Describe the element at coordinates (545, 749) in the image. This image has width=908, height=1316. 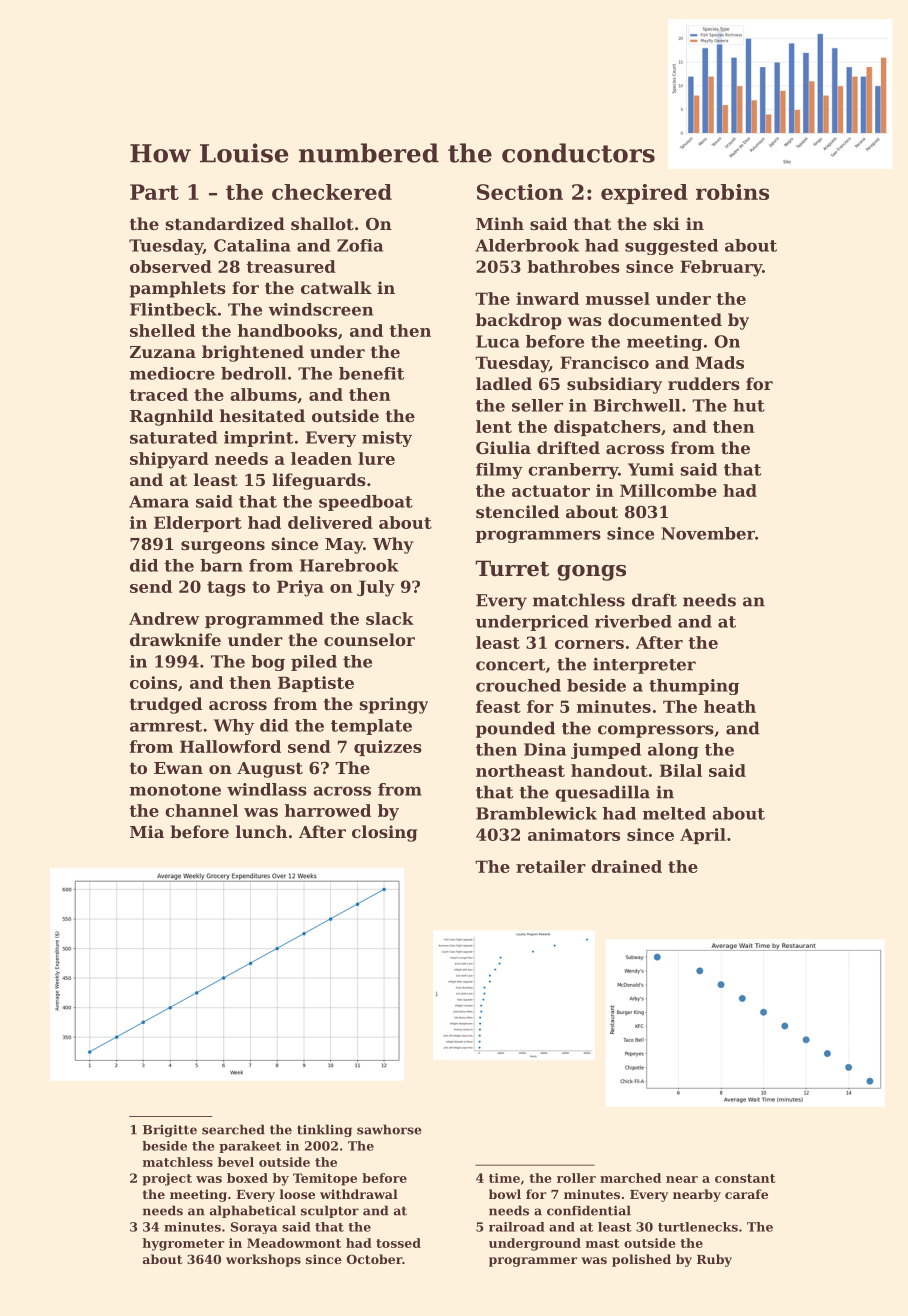
I see `Dina` at that location.
